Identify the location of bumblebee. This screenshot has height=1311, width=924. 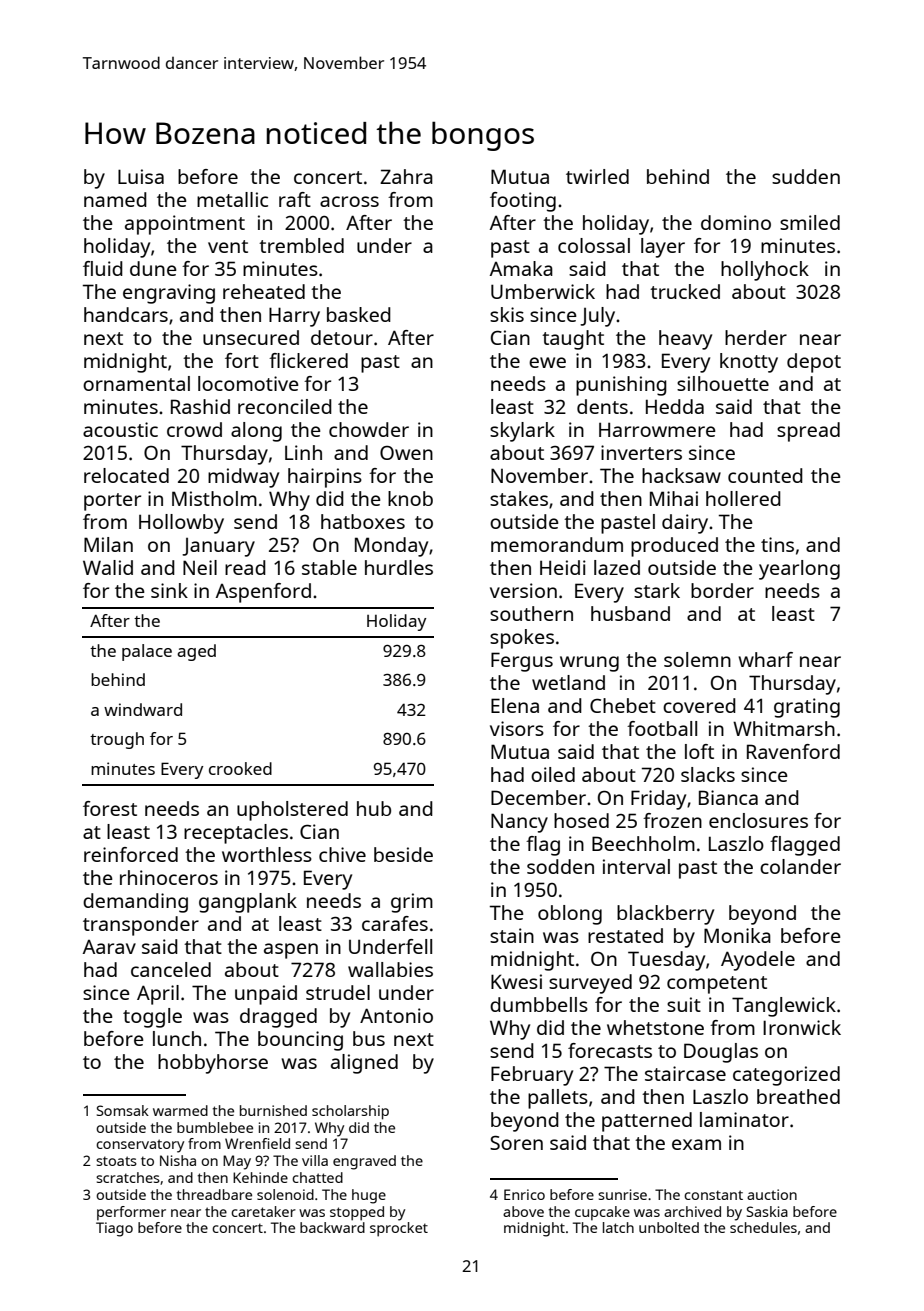
(215, 1127).
